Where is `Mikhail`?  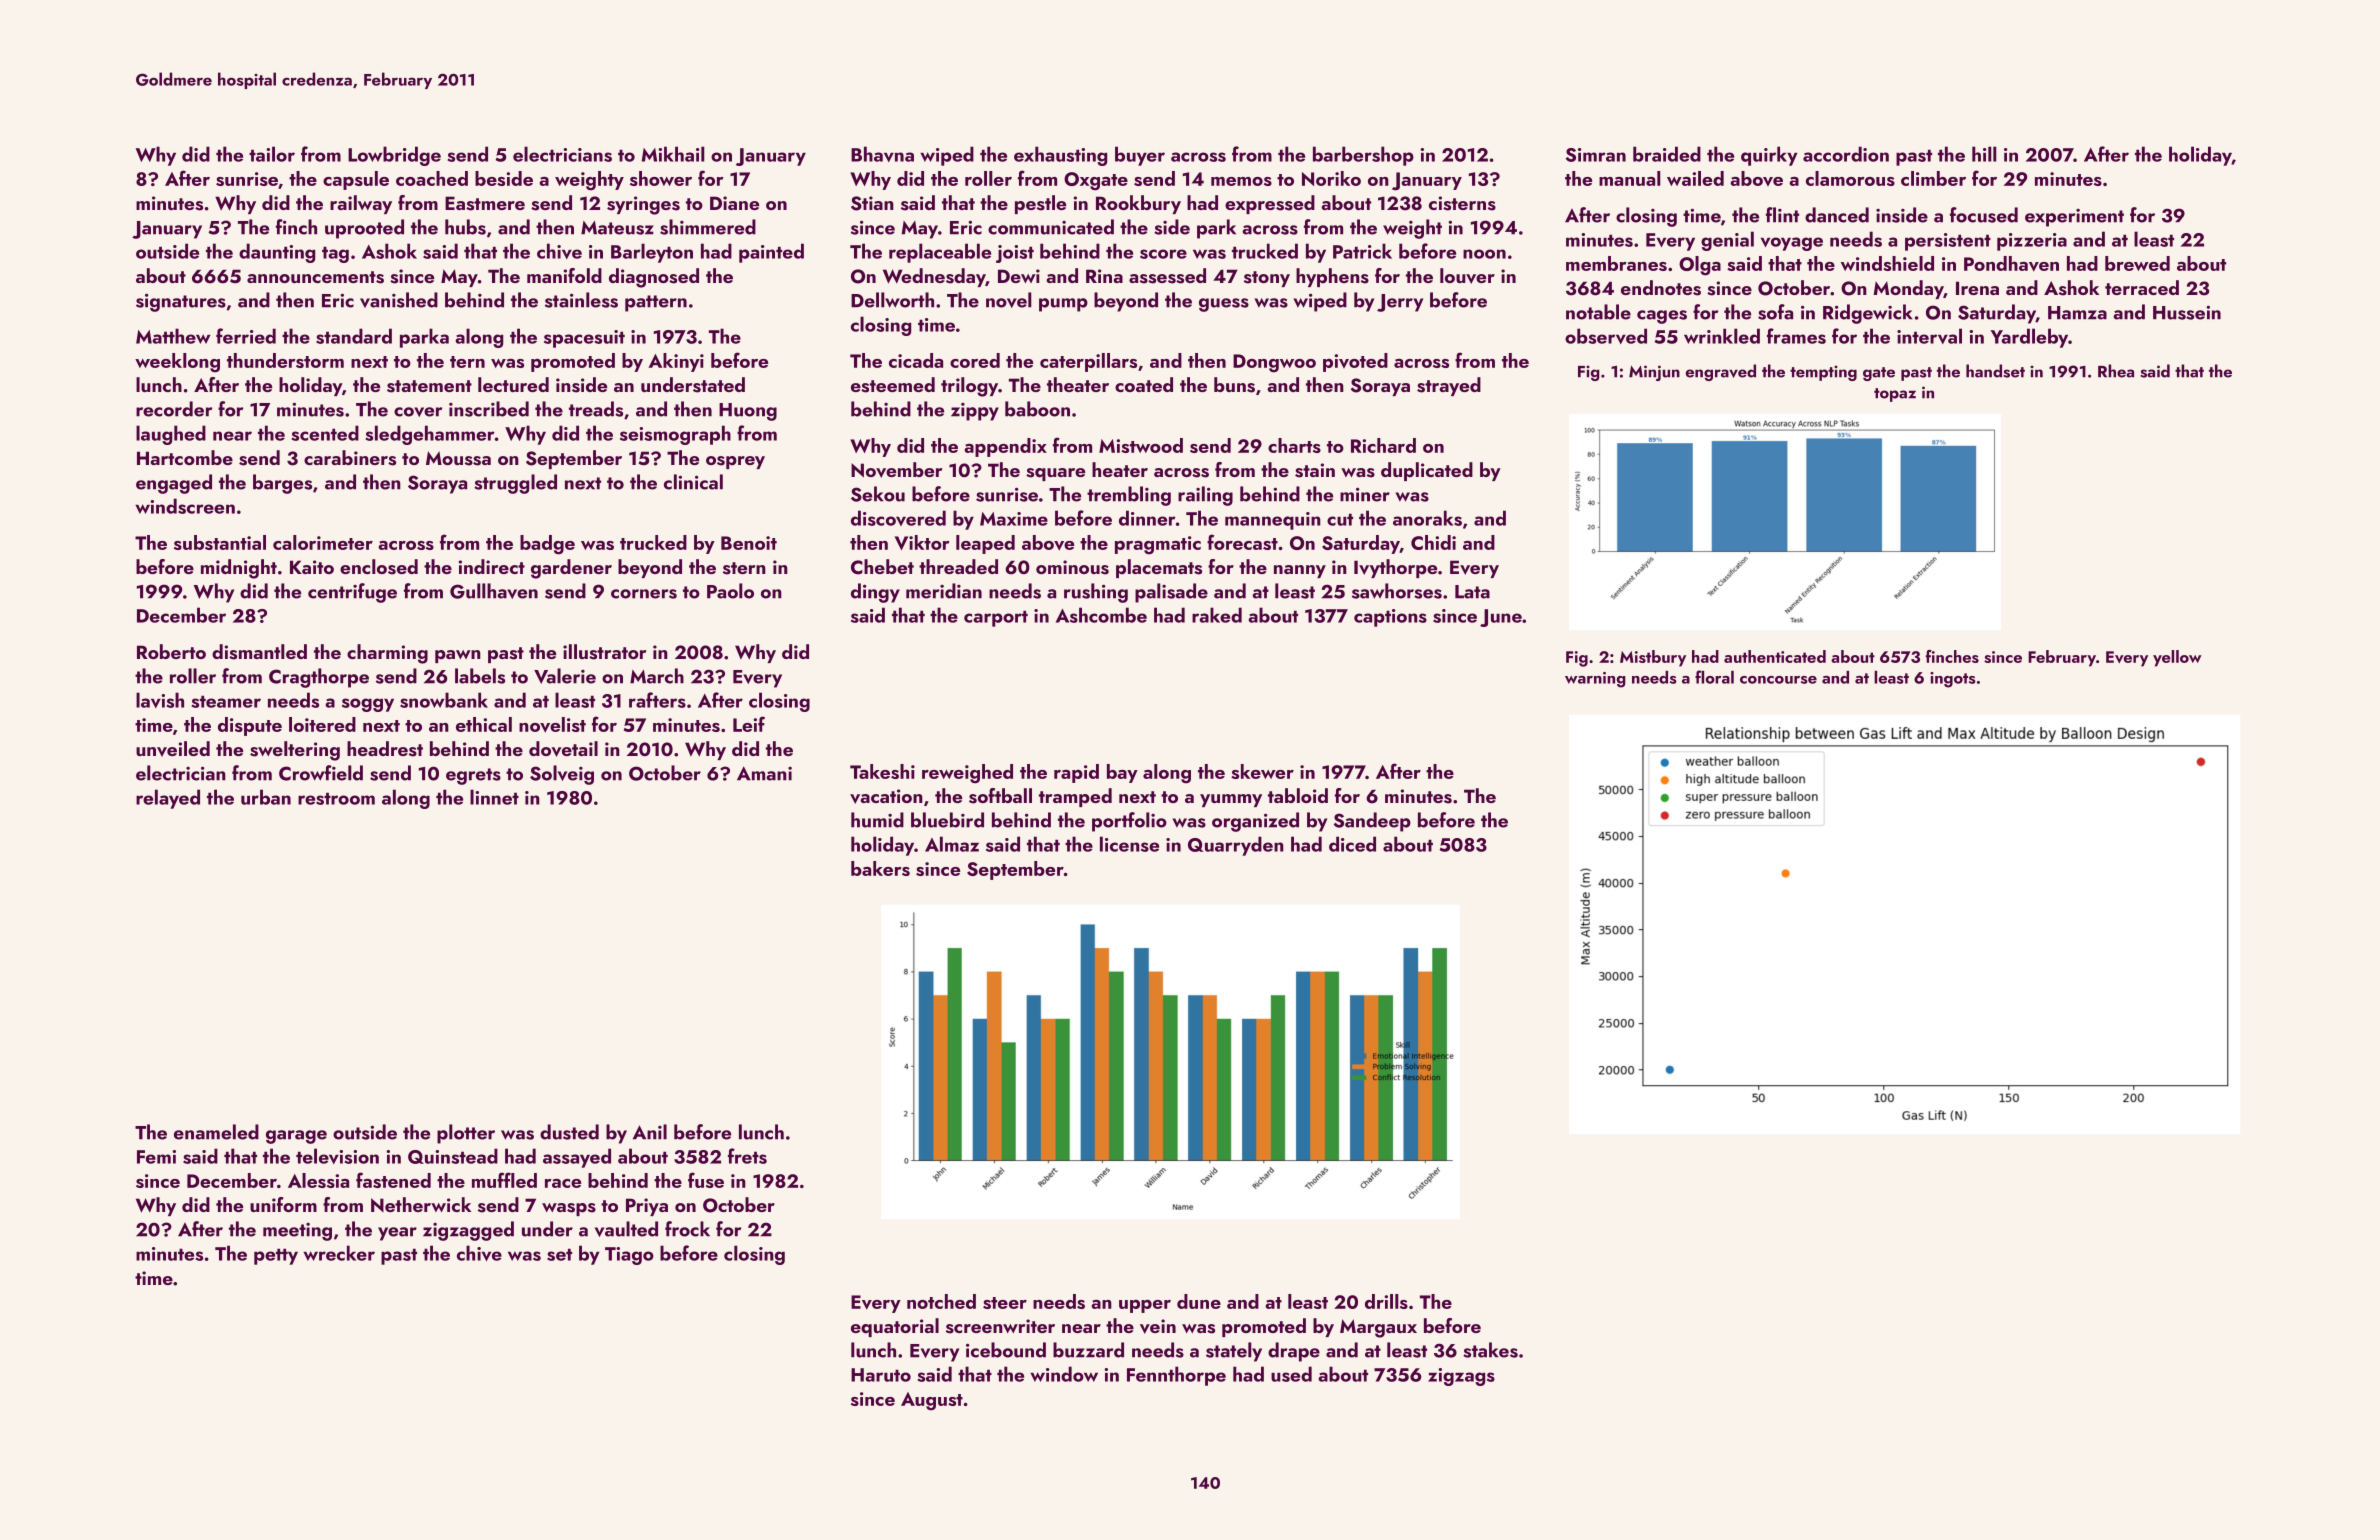
Mikhail is located at coordinates (673, 154).
